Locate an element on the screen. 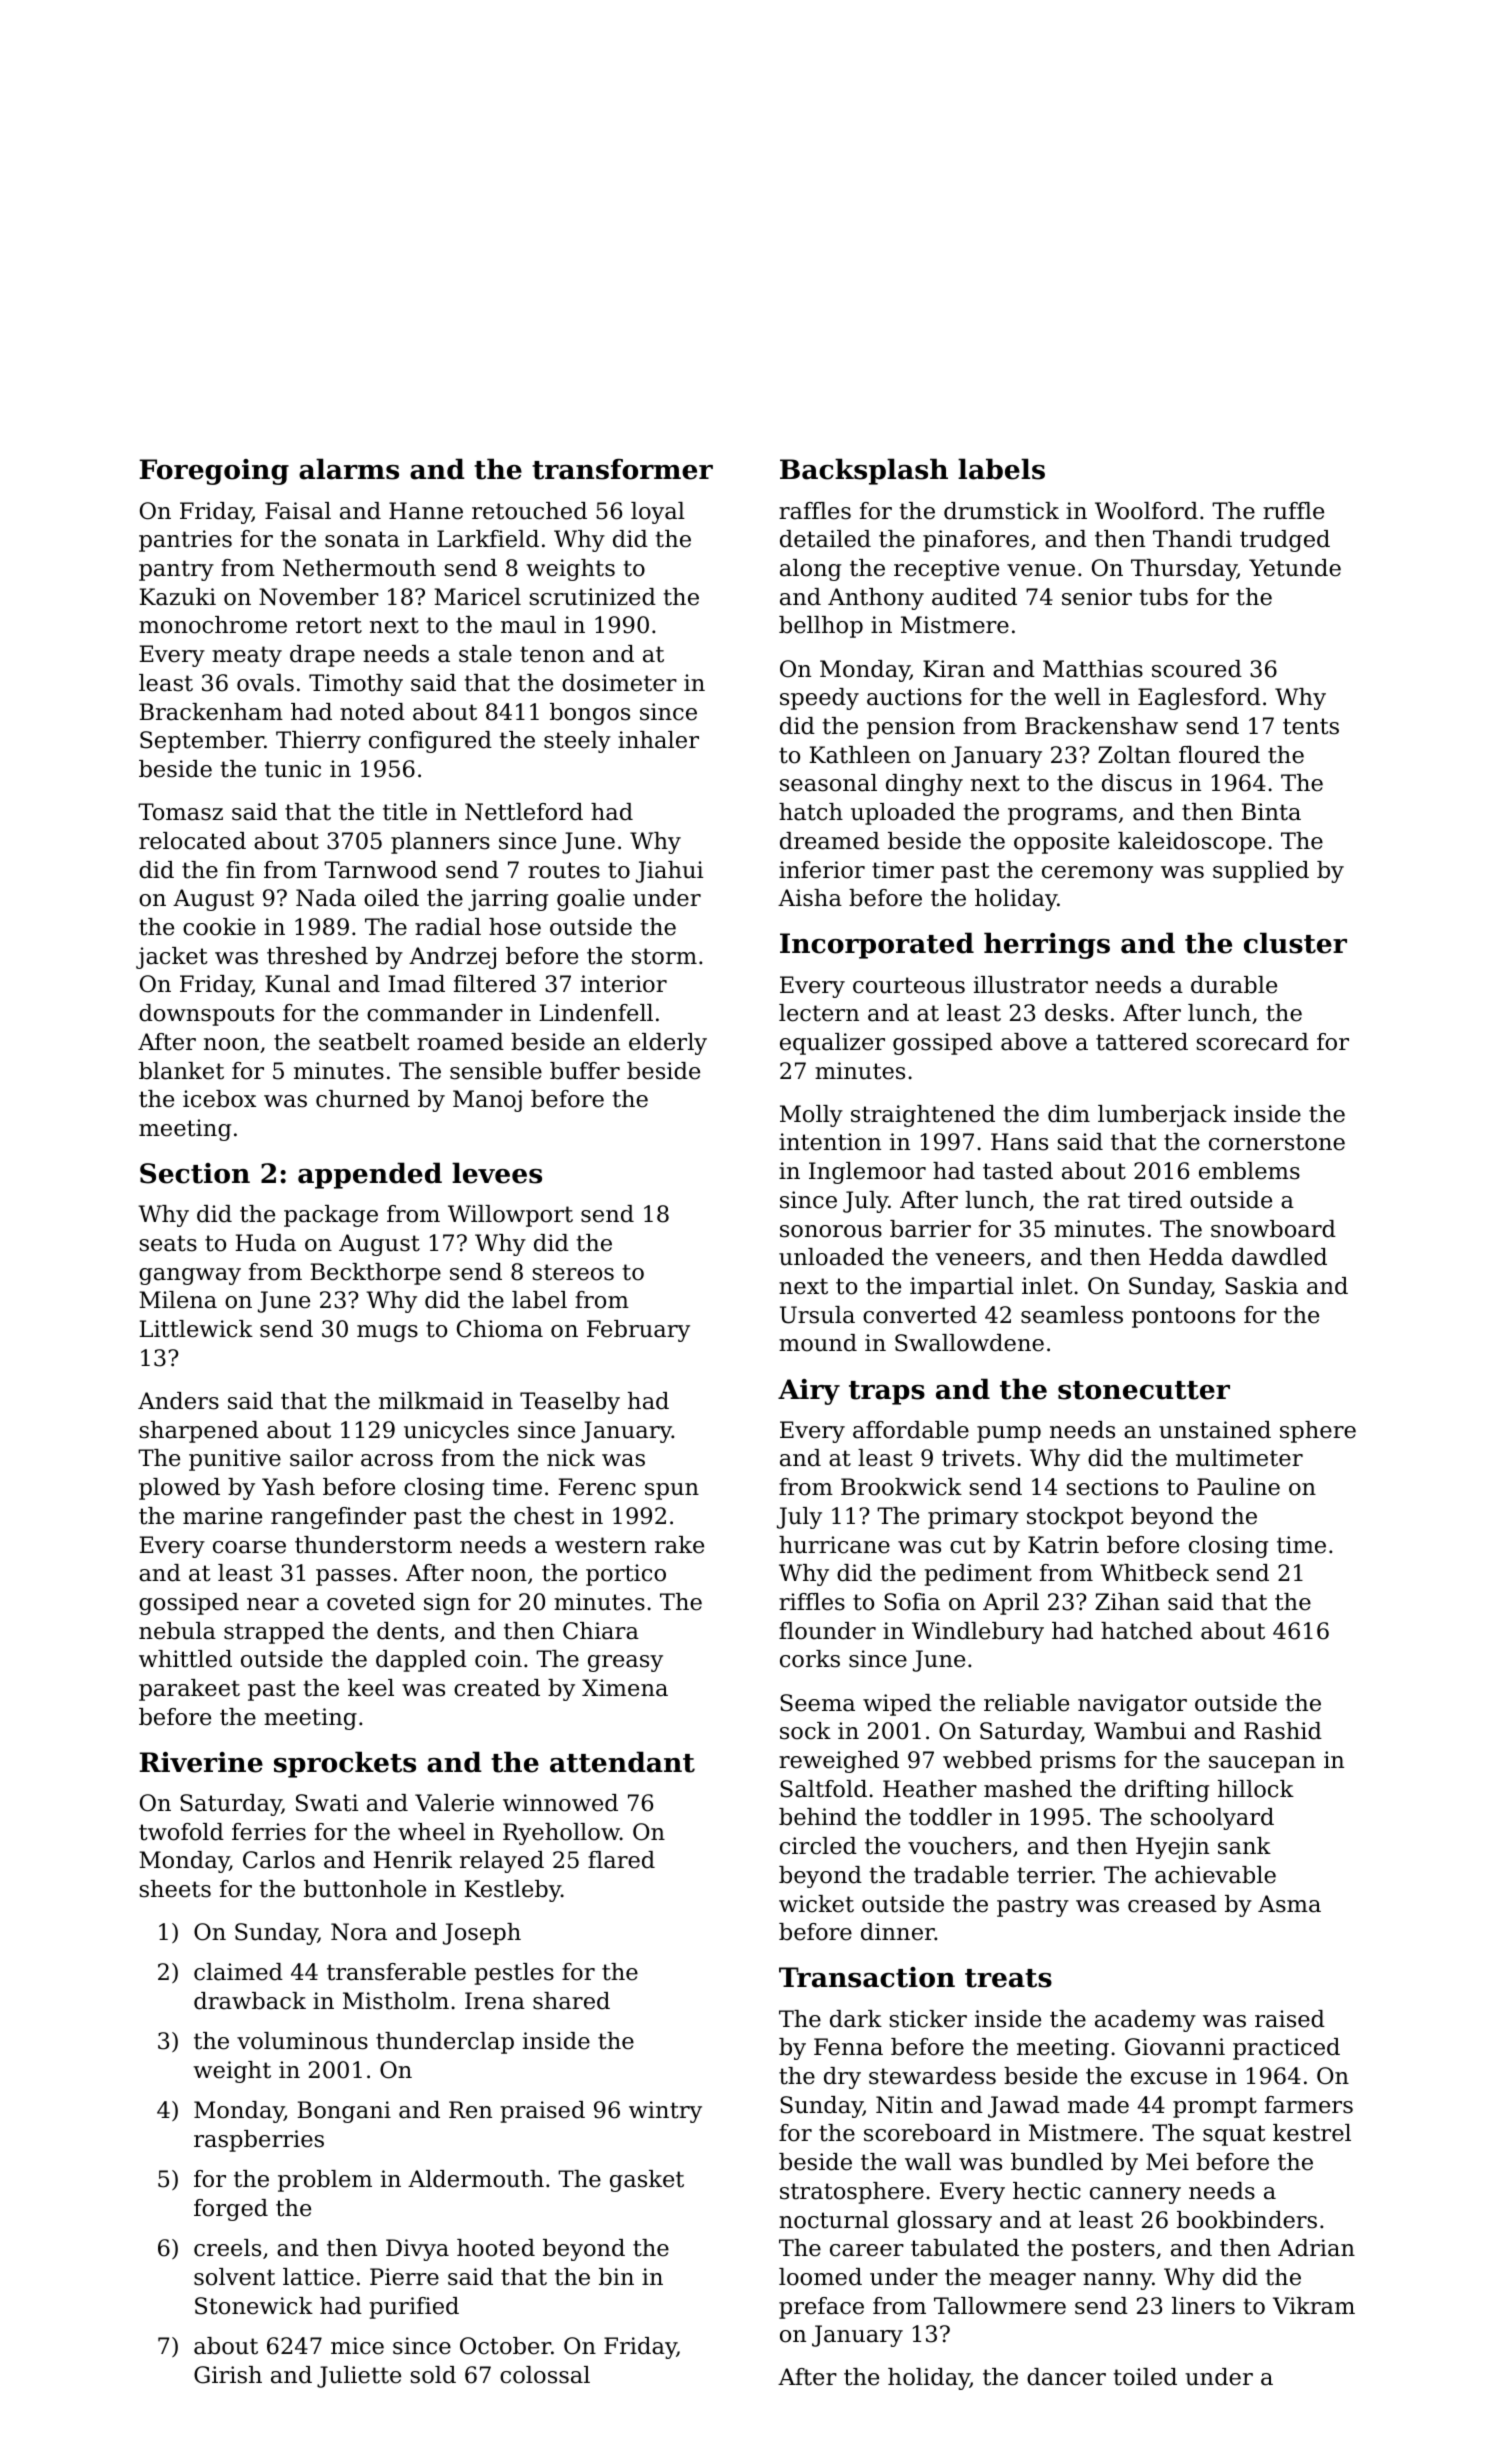 Image resolution: width=1496 pixels, height=2464 pixels. Hyejin is located at coordinates (1172, 1848).
